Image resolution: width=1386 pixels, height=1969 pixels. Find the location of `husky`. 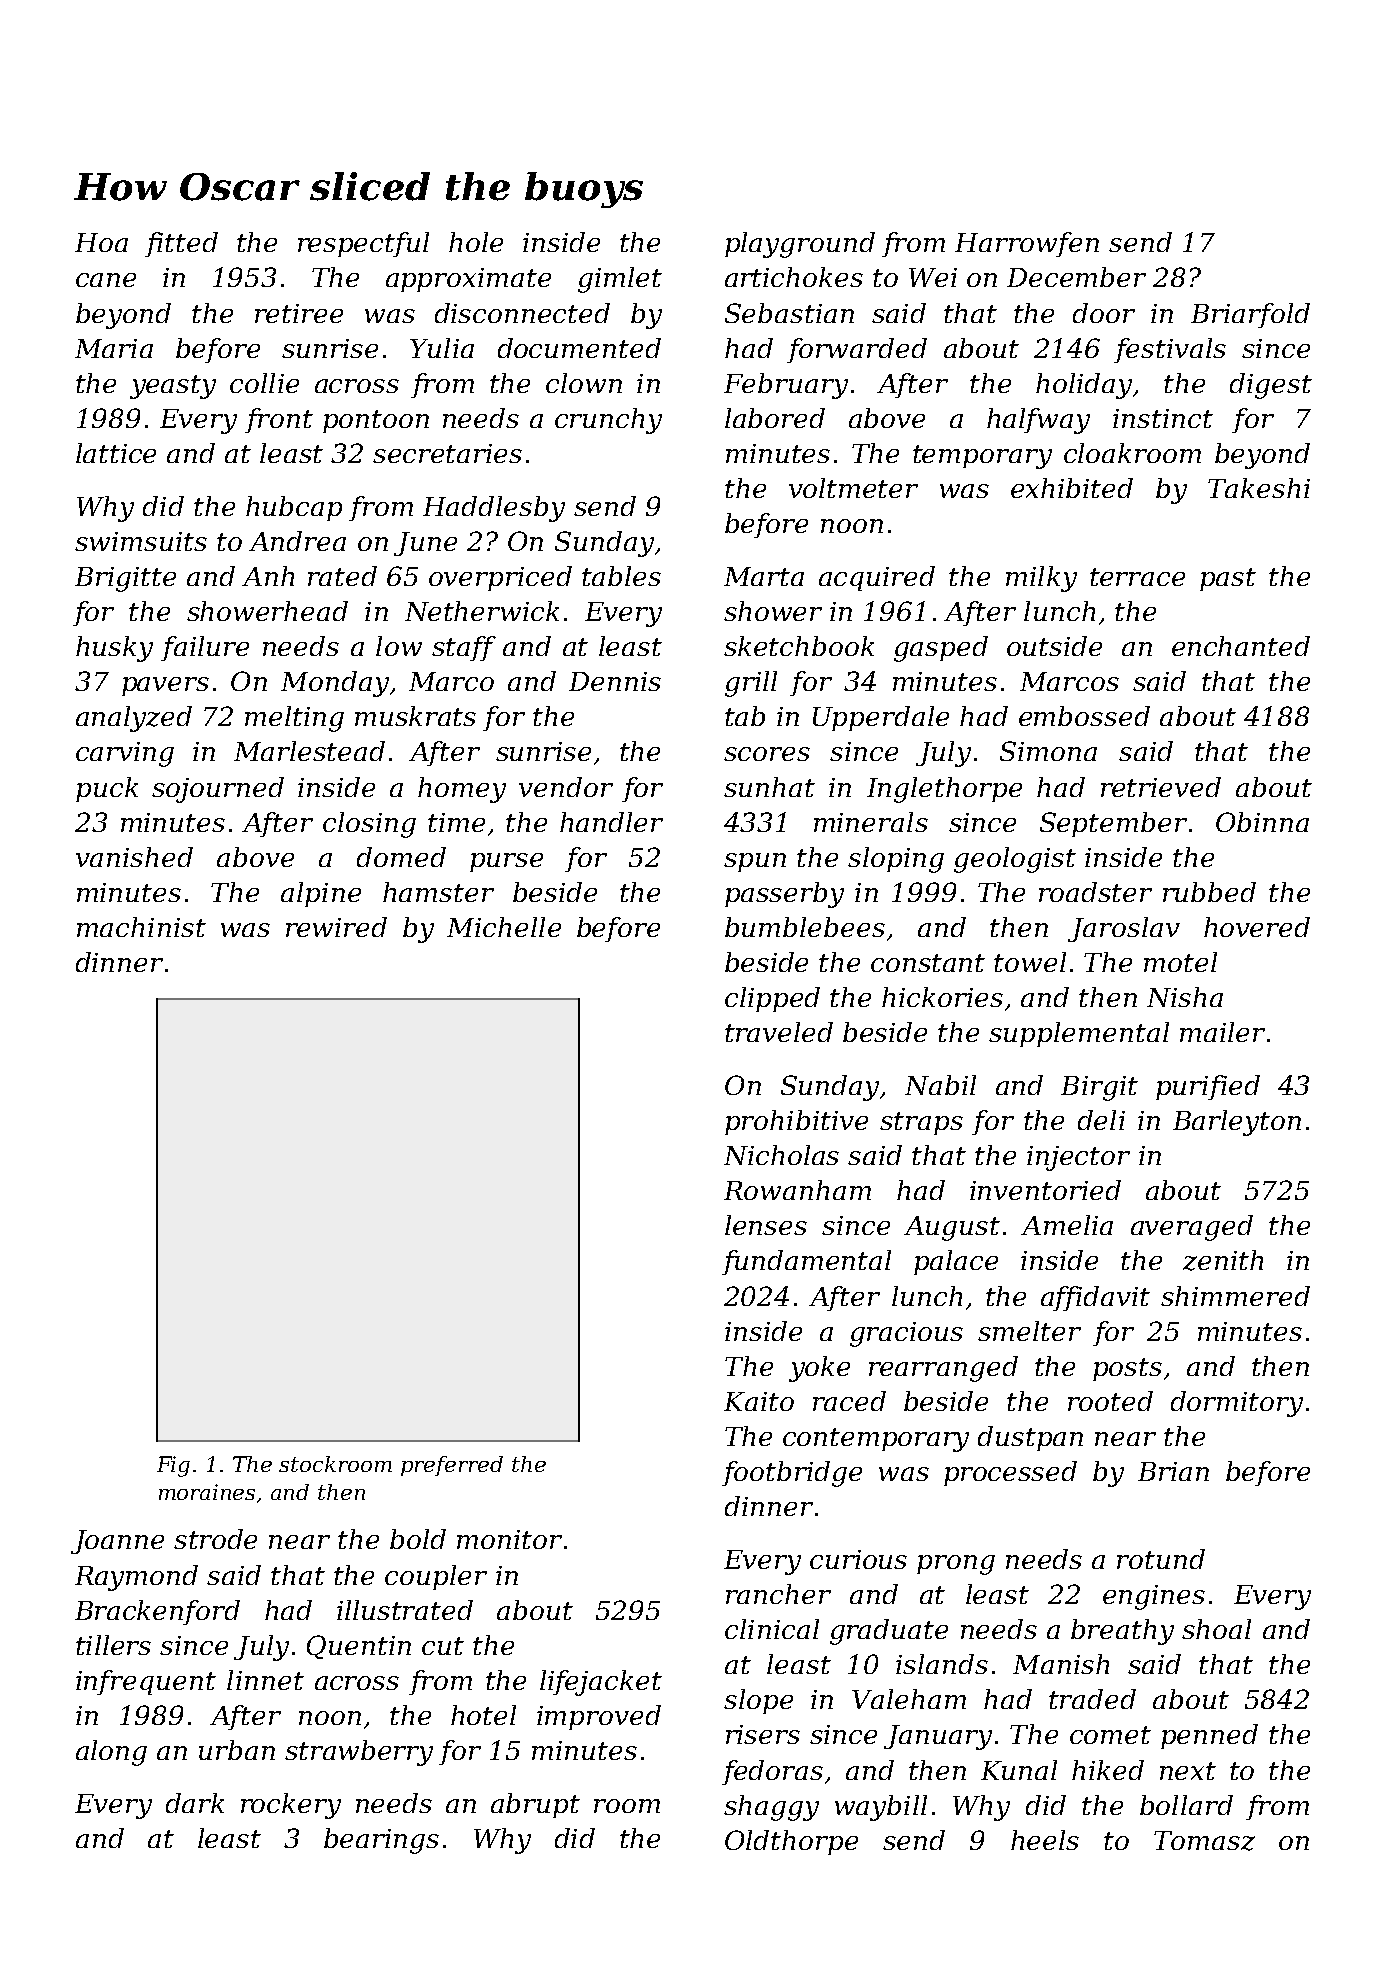

husky is located at coordinates (114, 649).
